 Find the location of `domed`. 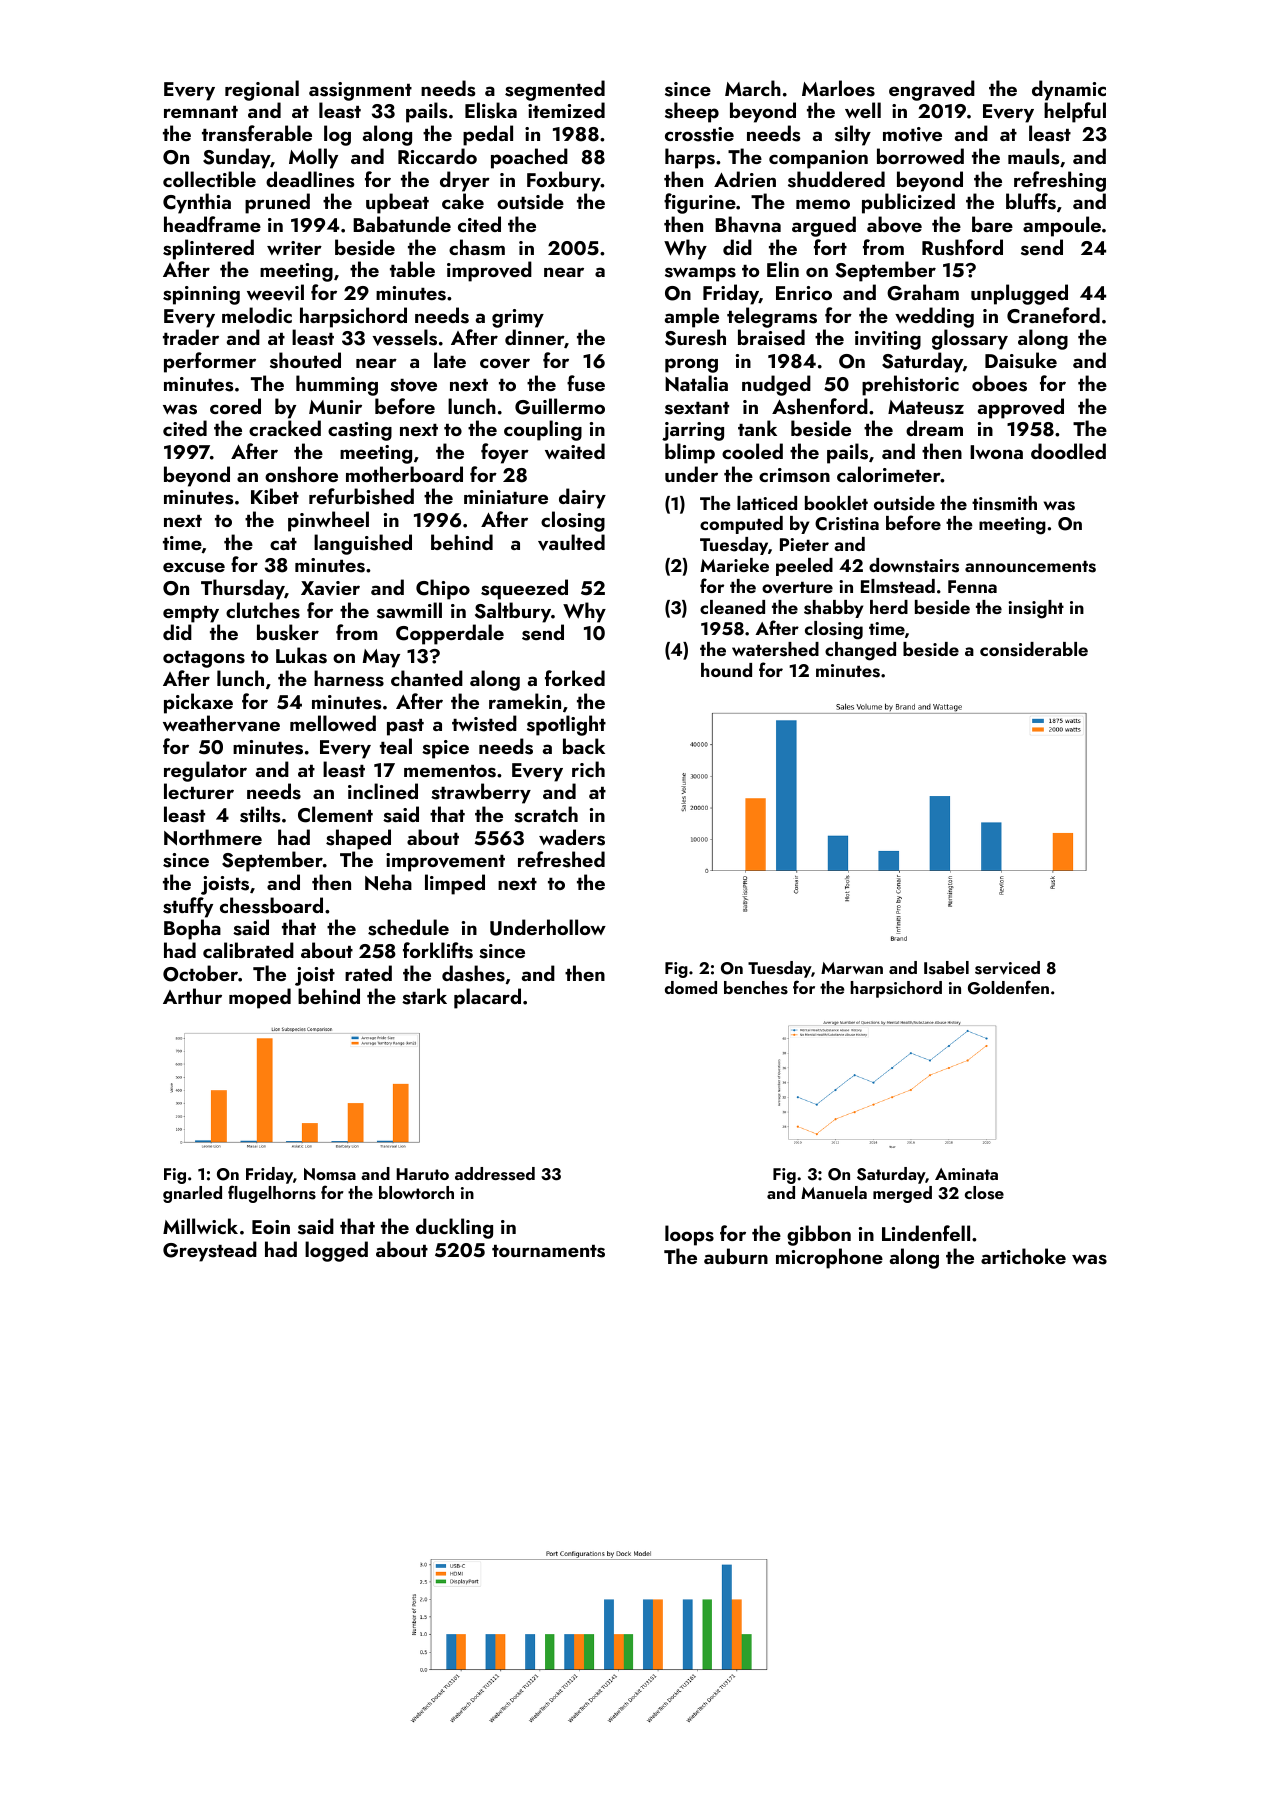

domed is located at coordinates (691, 987).
